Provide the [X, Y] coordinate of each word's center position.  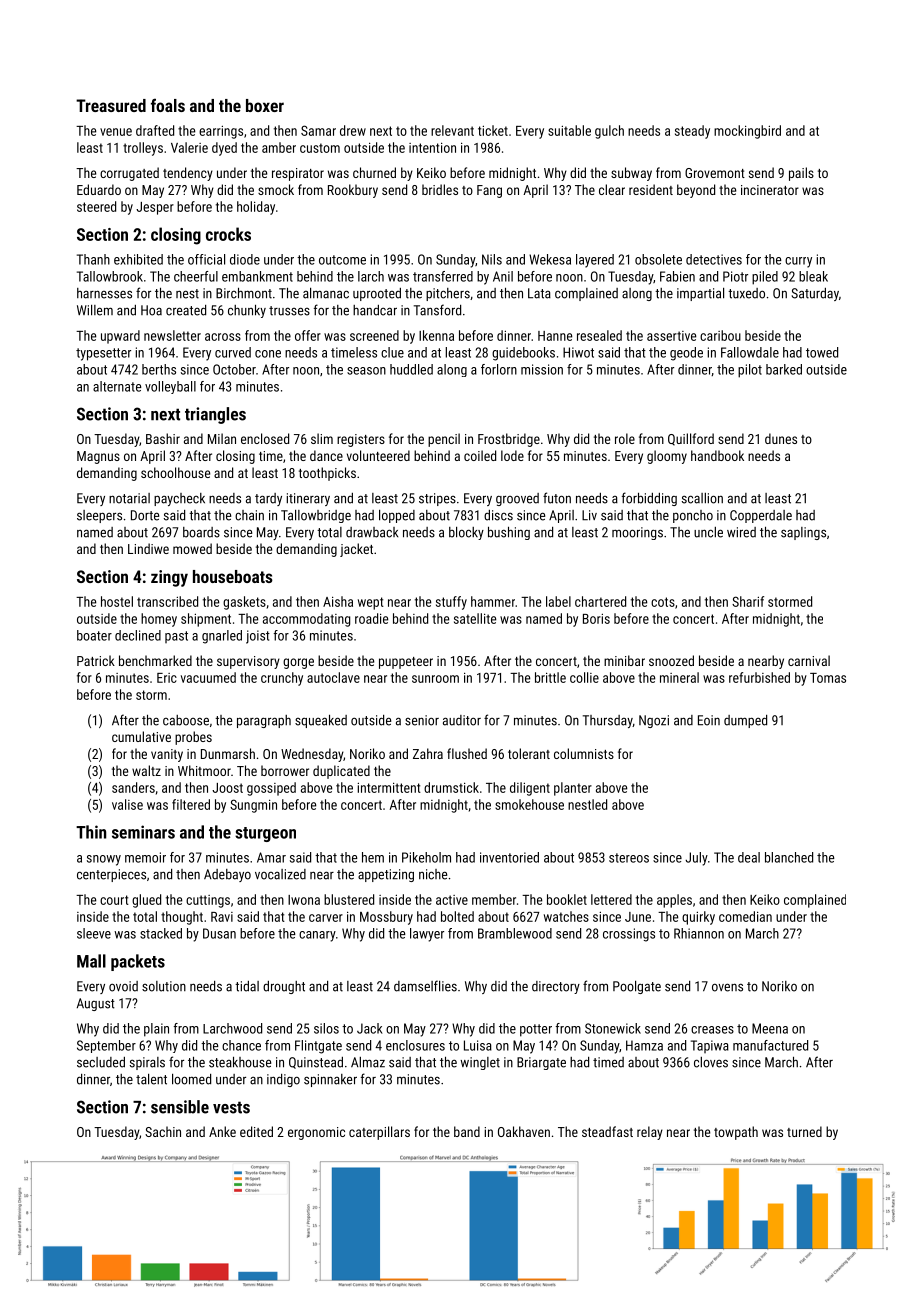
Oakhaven [524, 1131]
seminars [143, 832]
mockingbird [747, 132]
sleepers [99, 516]
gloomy [667, 457]
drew [353, 130]
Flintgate [318, 1047]
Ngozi [654, 721]
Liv [589, 515]
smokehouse [529, 804]
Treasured [111, 105]
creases [712, 1030]
